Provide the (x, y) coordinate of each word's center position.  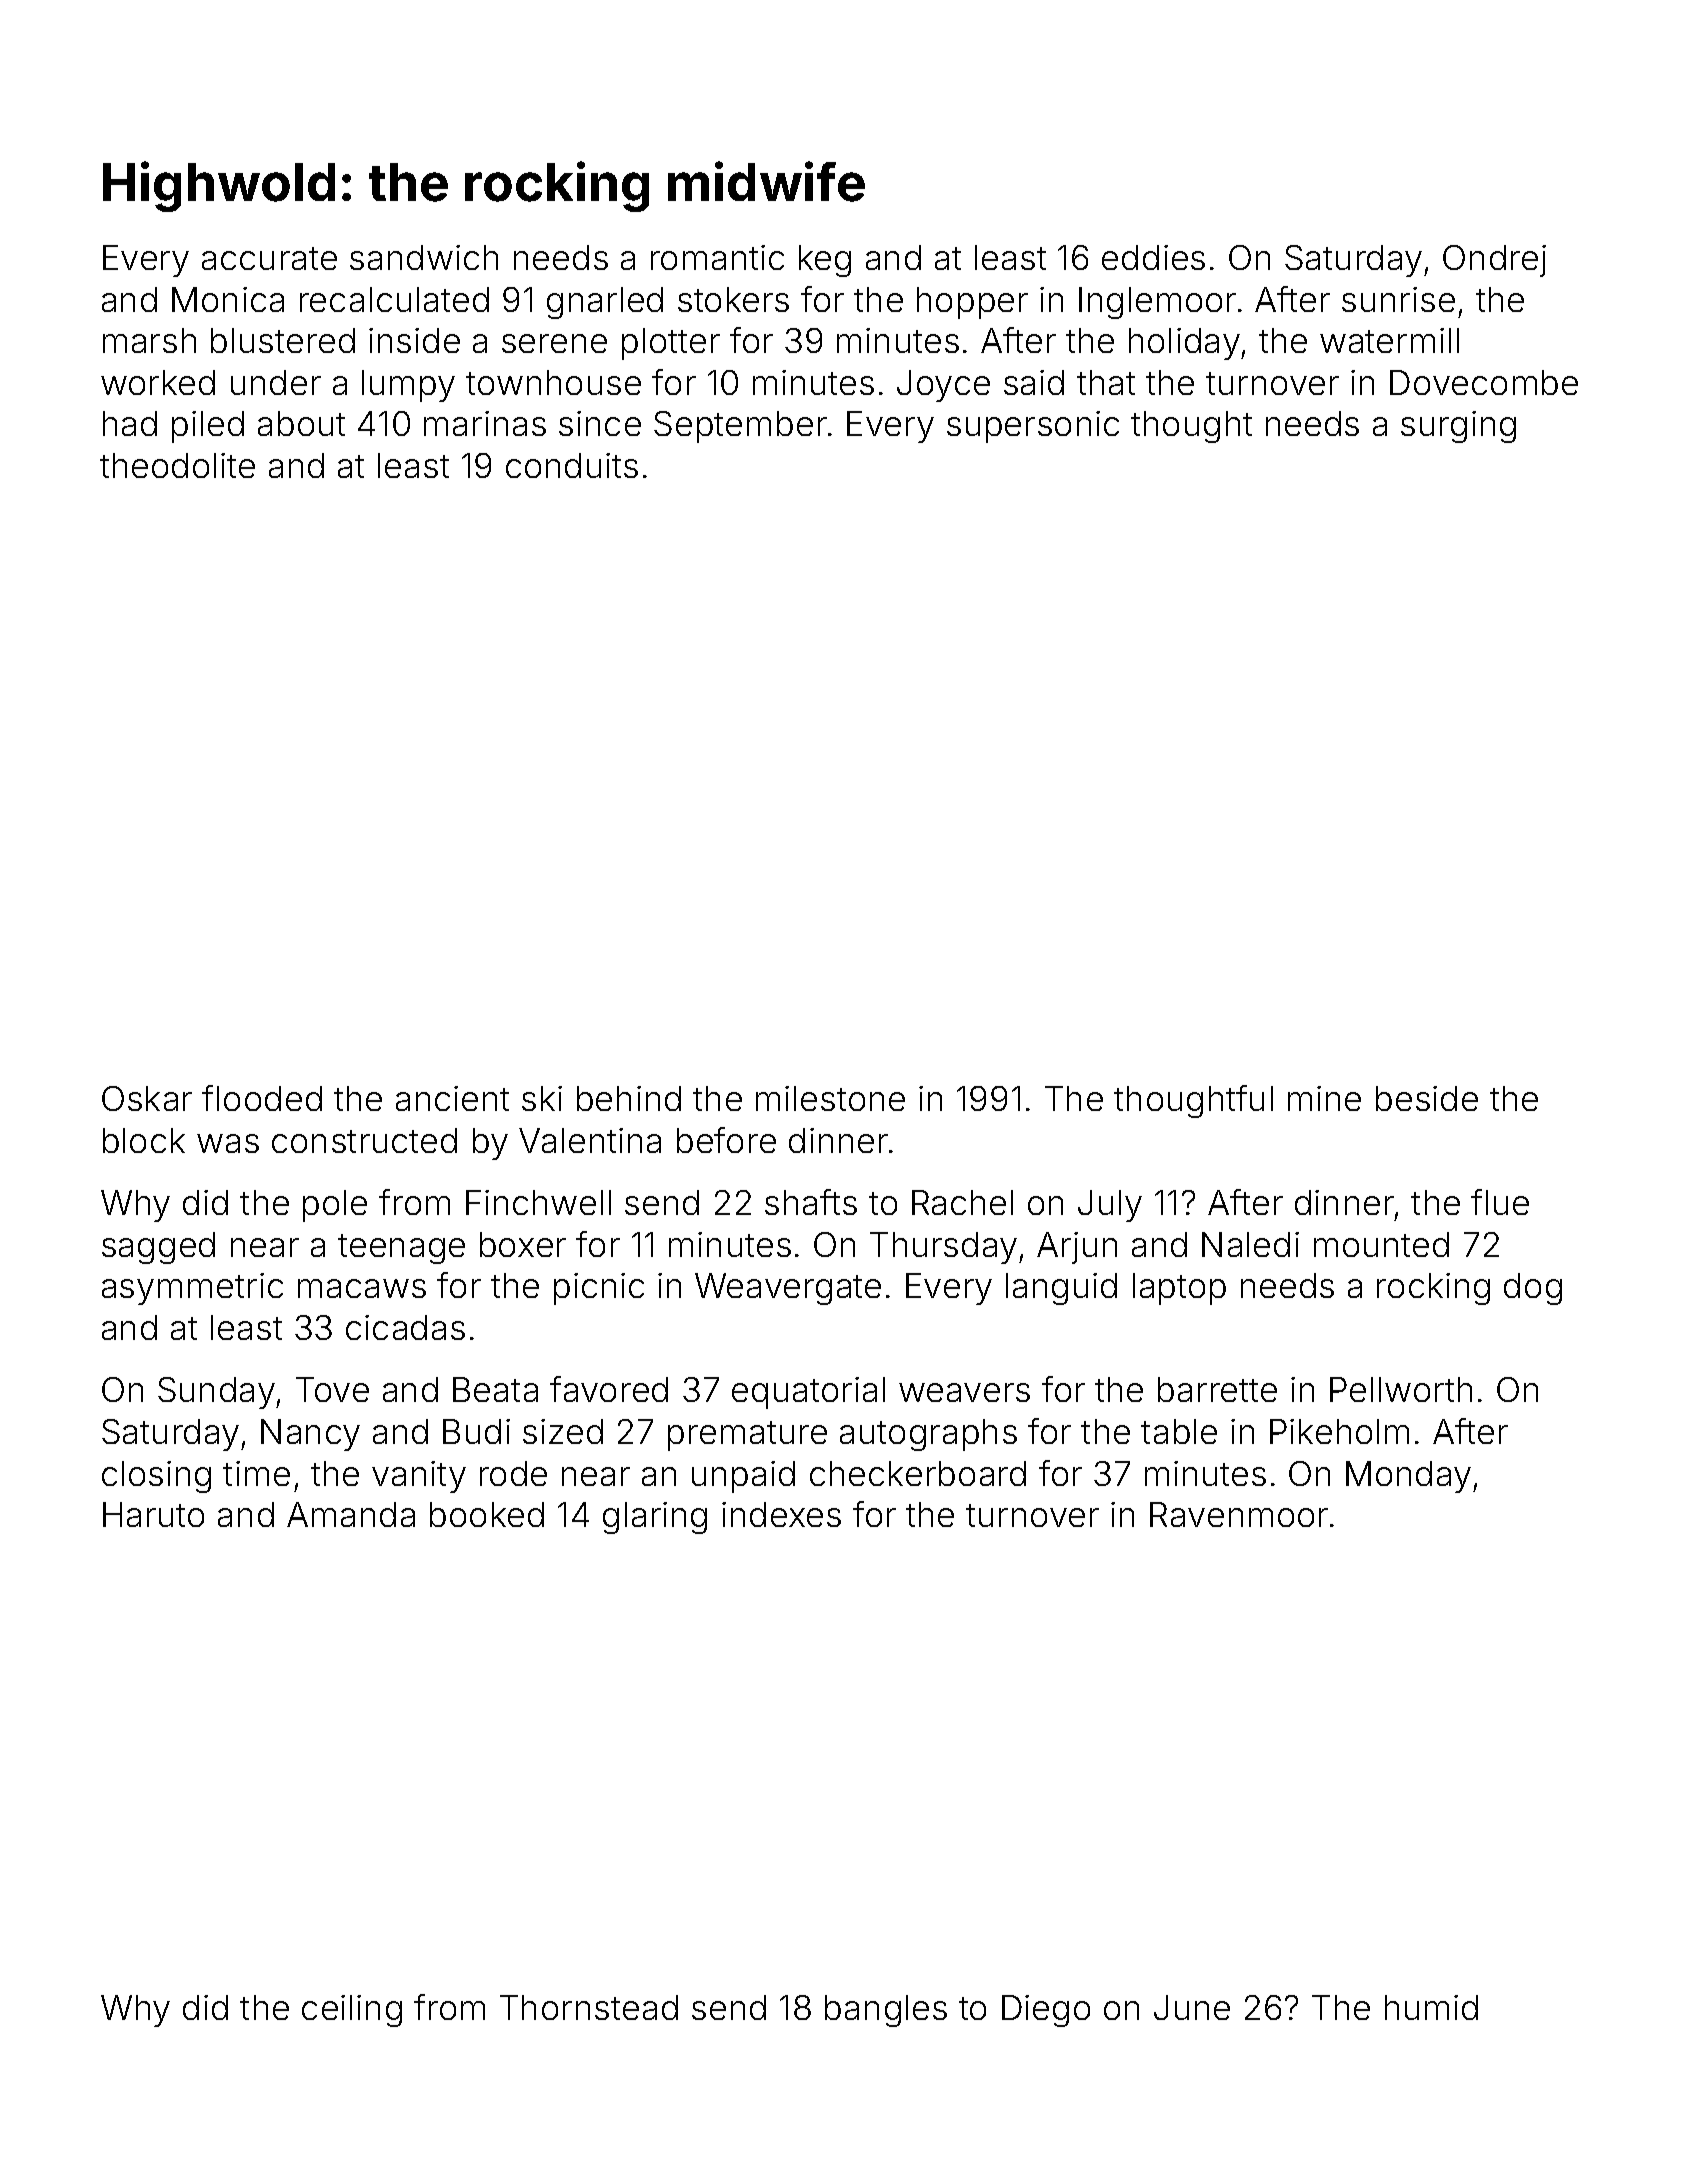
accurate (269, 258)
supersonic (1033, 427)
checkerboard (918, 1473)
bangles (886, 2011)
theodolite (177, 465)
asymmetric (192, 1289)
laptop (1179, 1289)
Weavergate (788, 1289)
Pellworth (1401, 1389)
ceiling (352, 2011)
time (256, 1473)
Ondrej (1494, 261)
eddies (1153, 257)
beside (1427, 1098)
